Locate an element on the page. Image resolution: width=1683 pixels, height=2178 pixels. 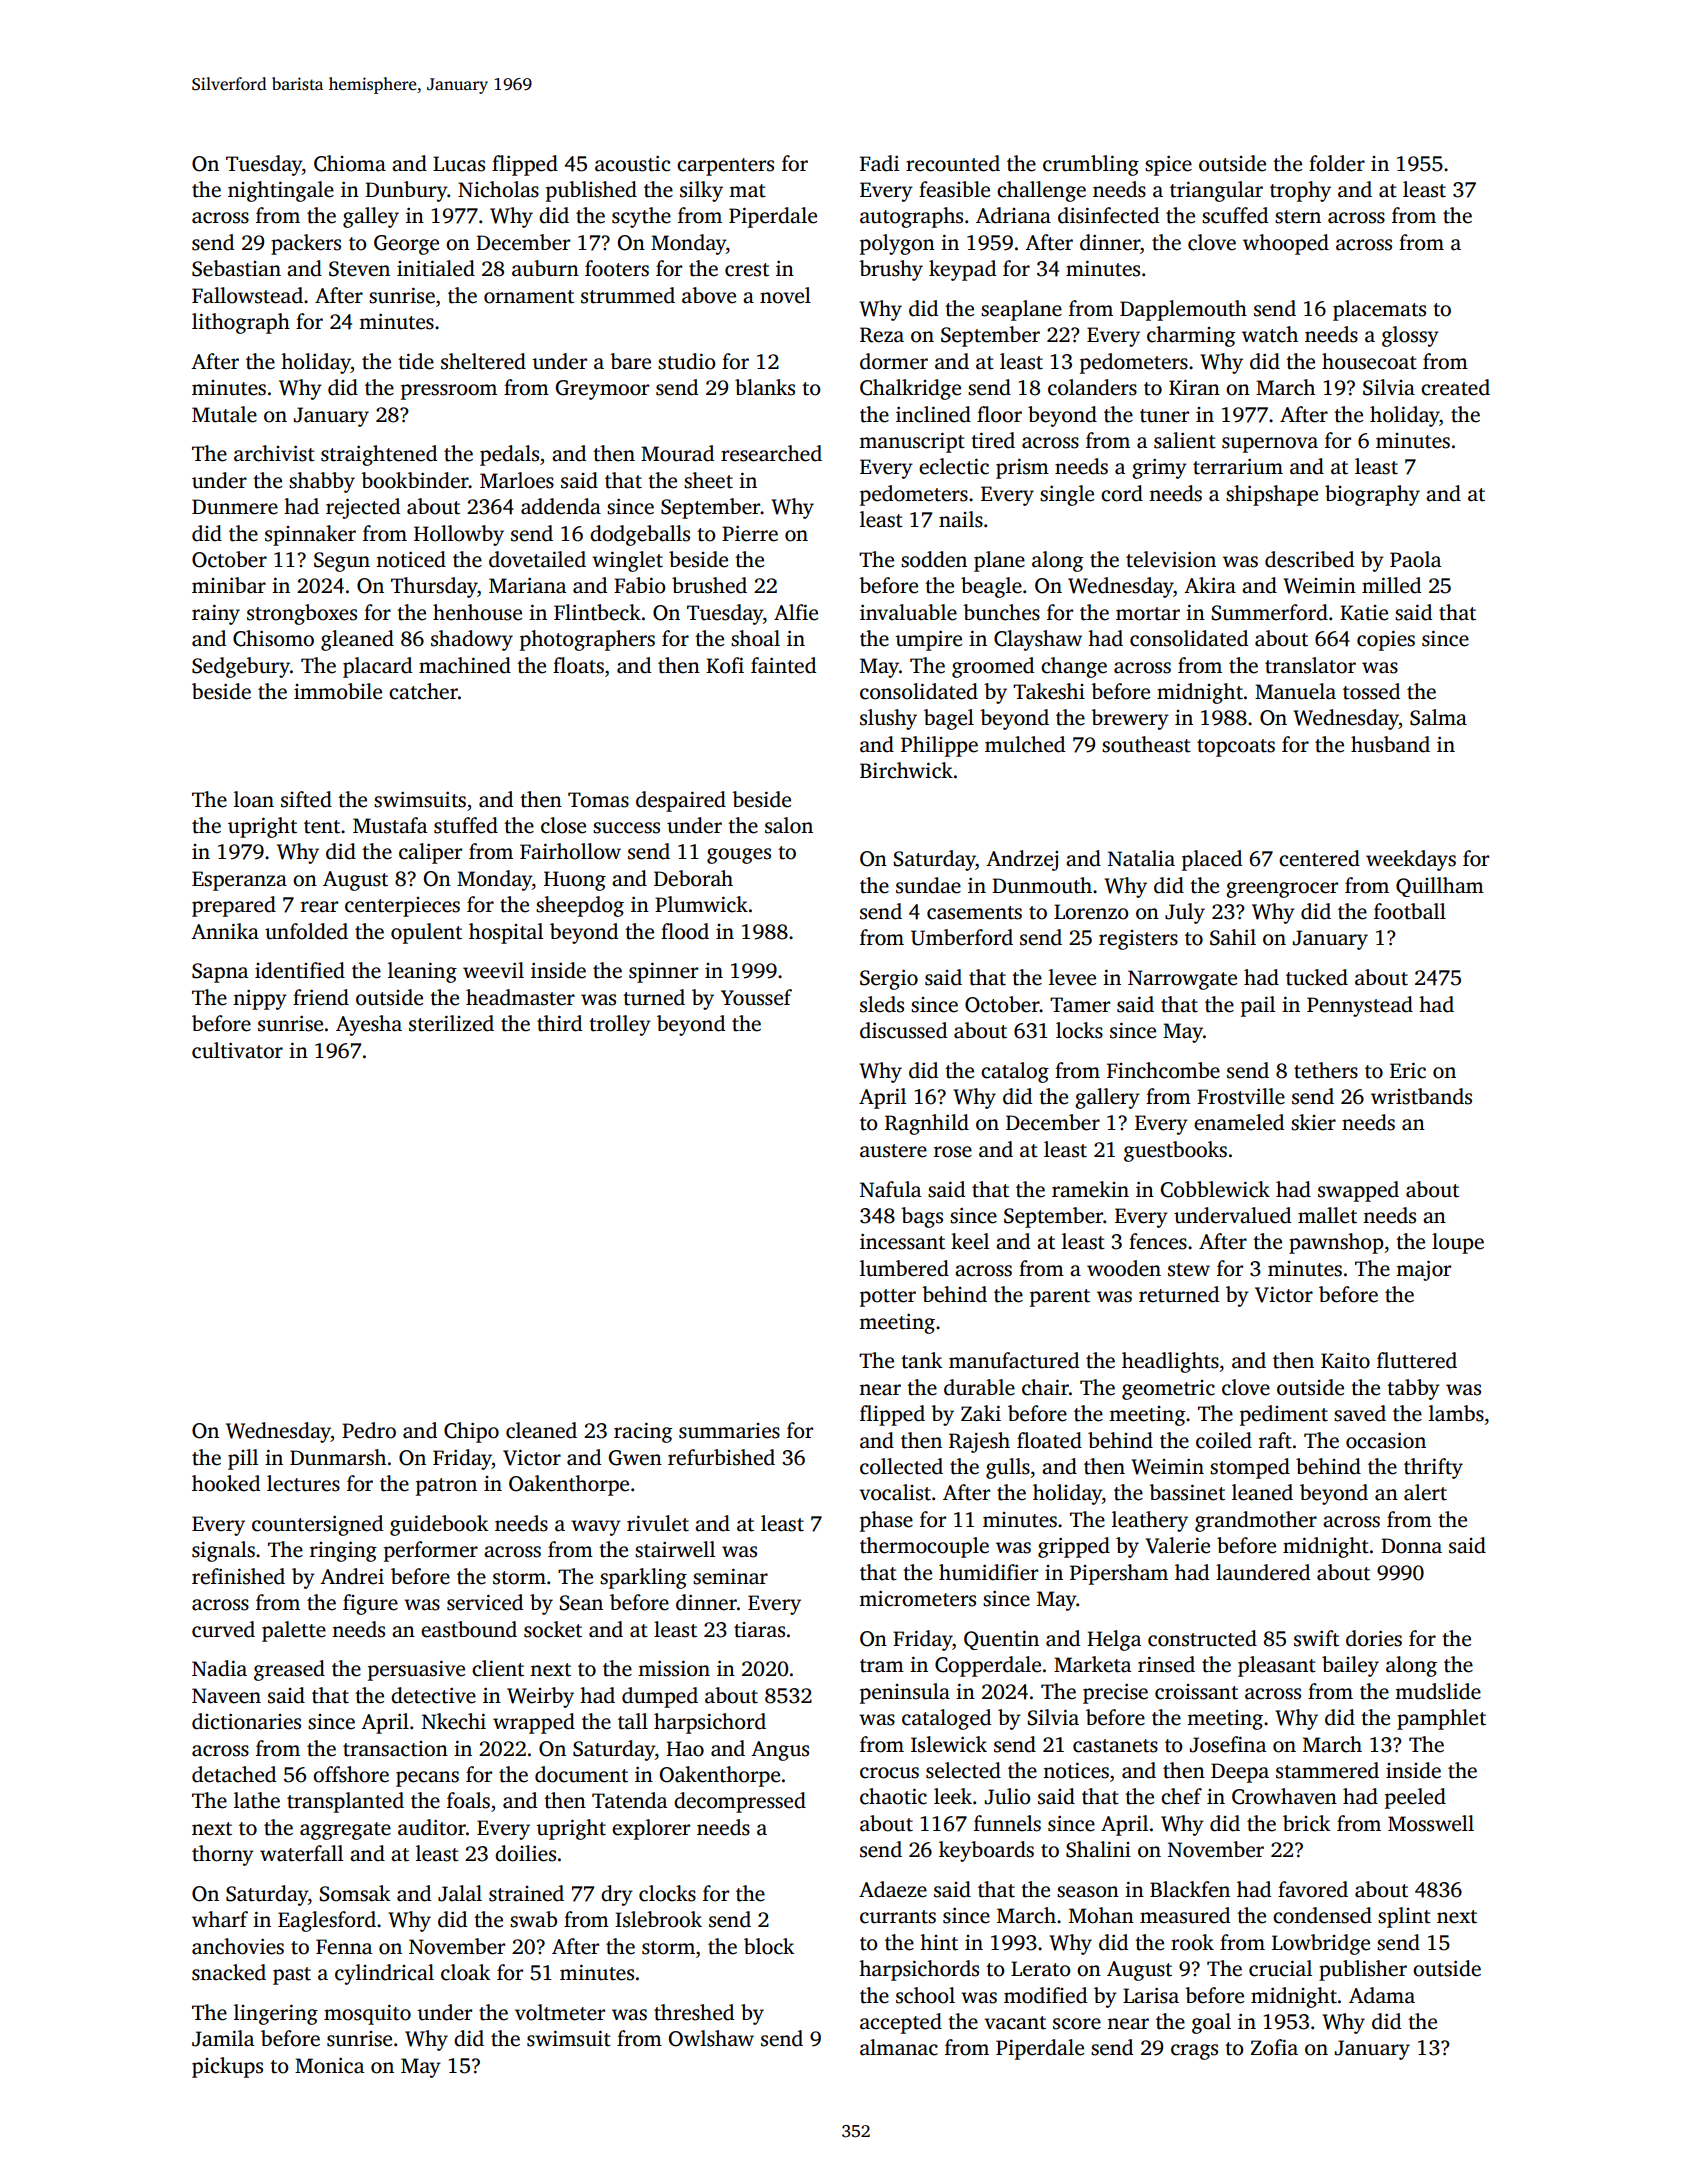
folder is located at coordinates (1337, 163).
